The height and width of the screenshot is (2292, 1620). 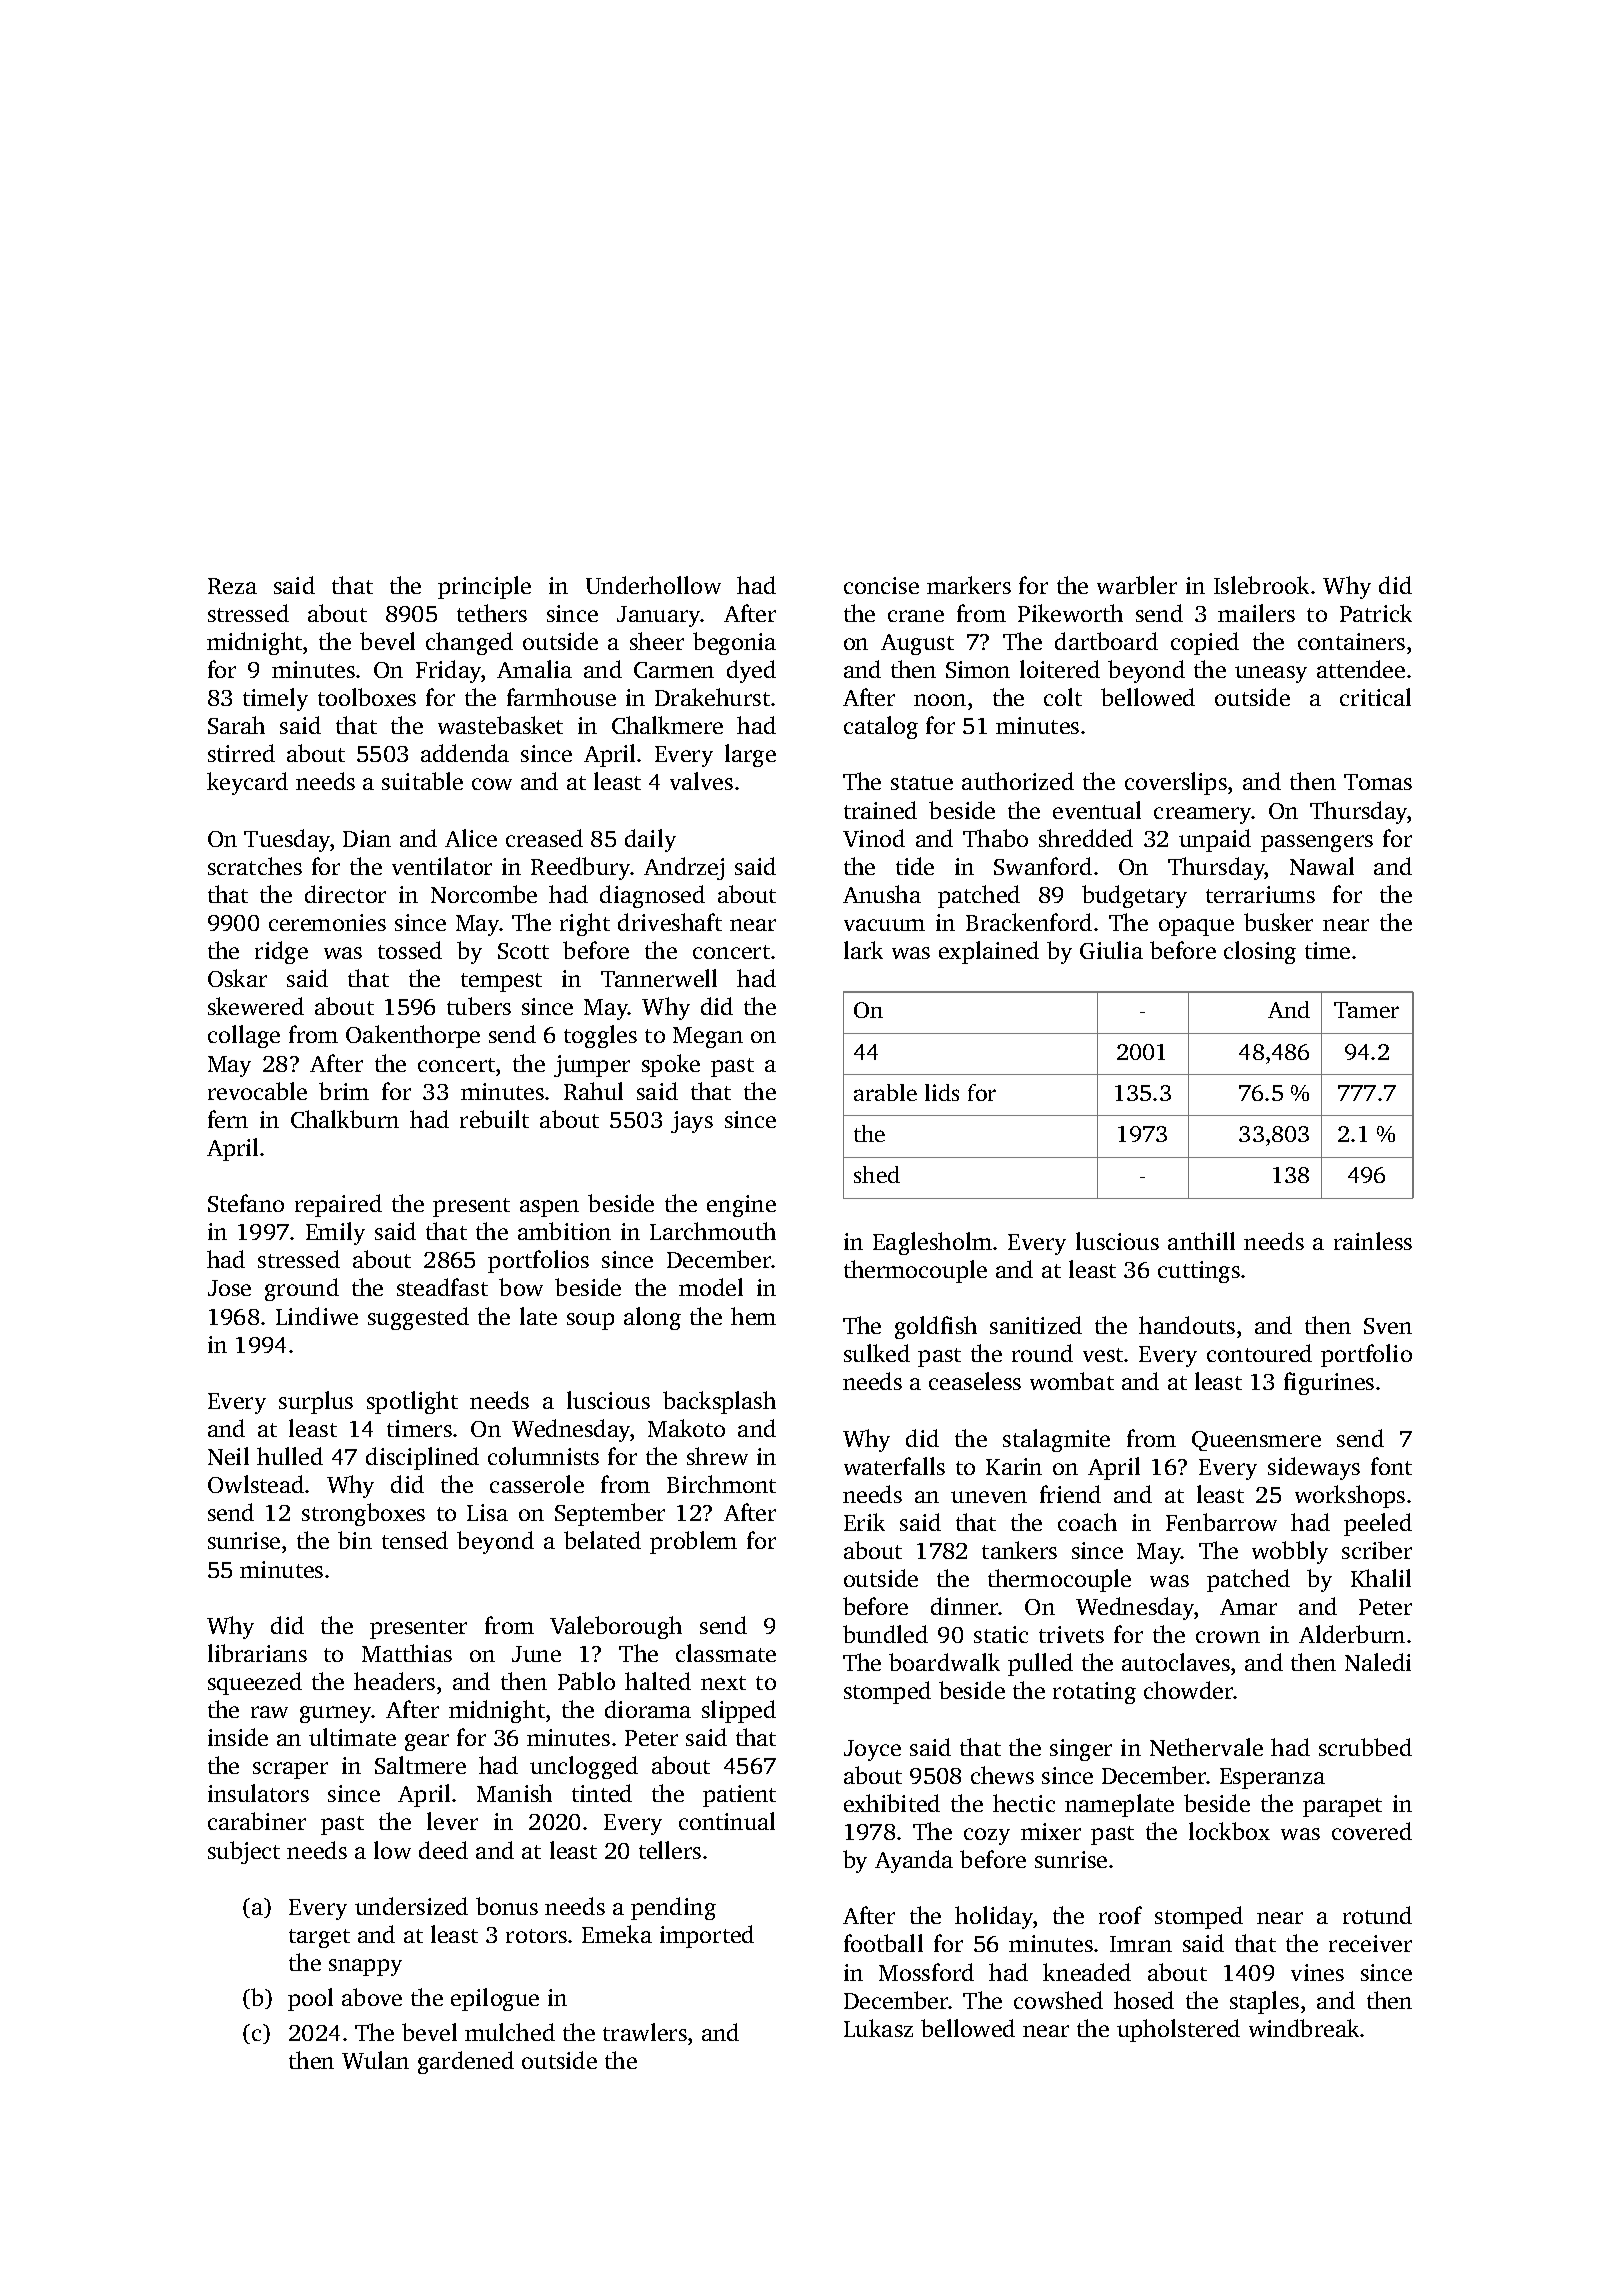 What do you see at coordinates (335, 1233) in the screenshot?
I see `Emily` at bounding box center [335, 1233].
